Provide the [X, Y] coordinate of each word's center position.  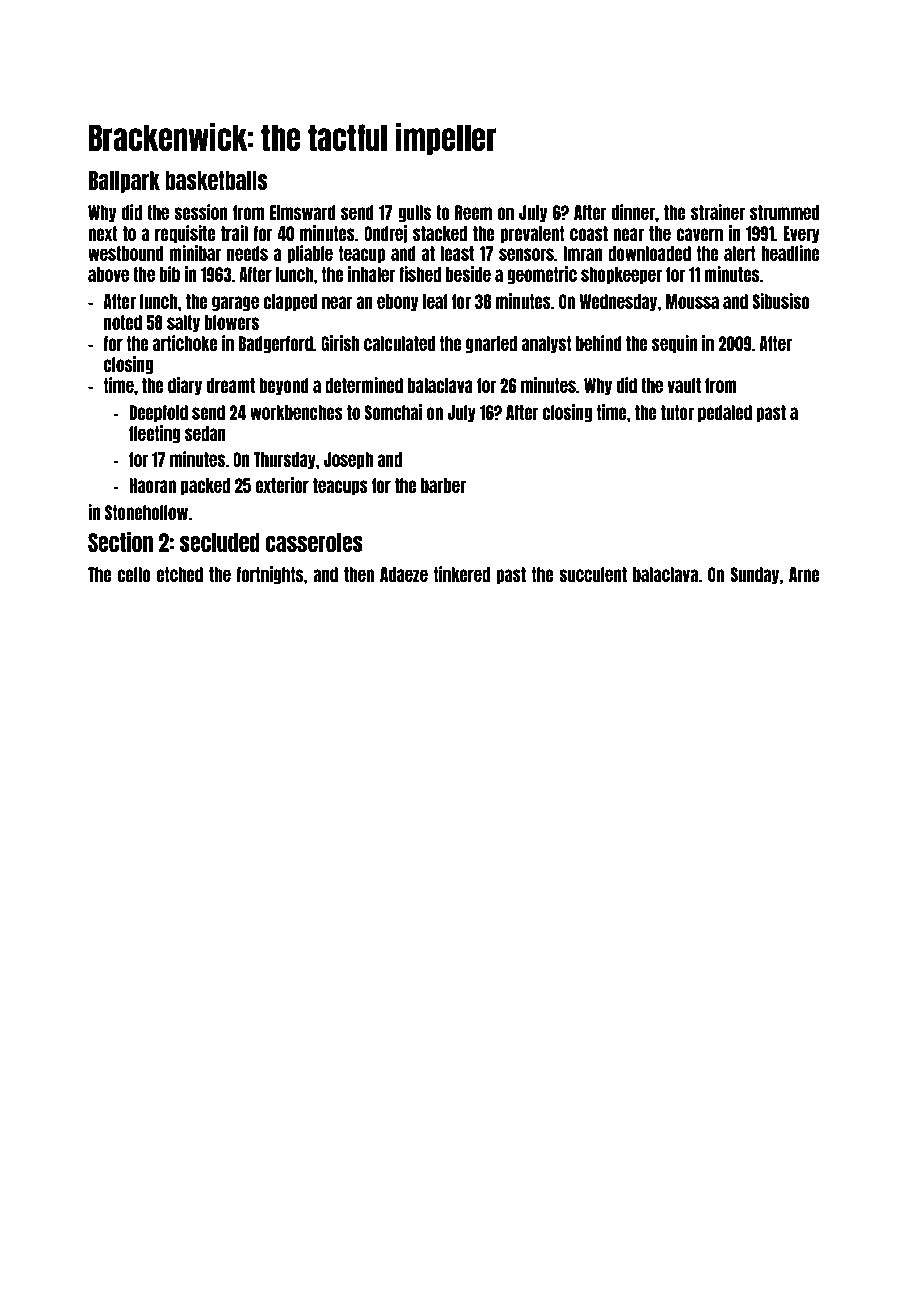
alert [740, 253]
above [108, 274]
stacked [440, 233]
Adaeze [404, 574]
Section [120, 542]
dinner [633, 212]
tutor [677, 412]
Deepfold [158, 413]
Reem [473, 212]
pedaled [725, 413]
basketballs [216, 180]
